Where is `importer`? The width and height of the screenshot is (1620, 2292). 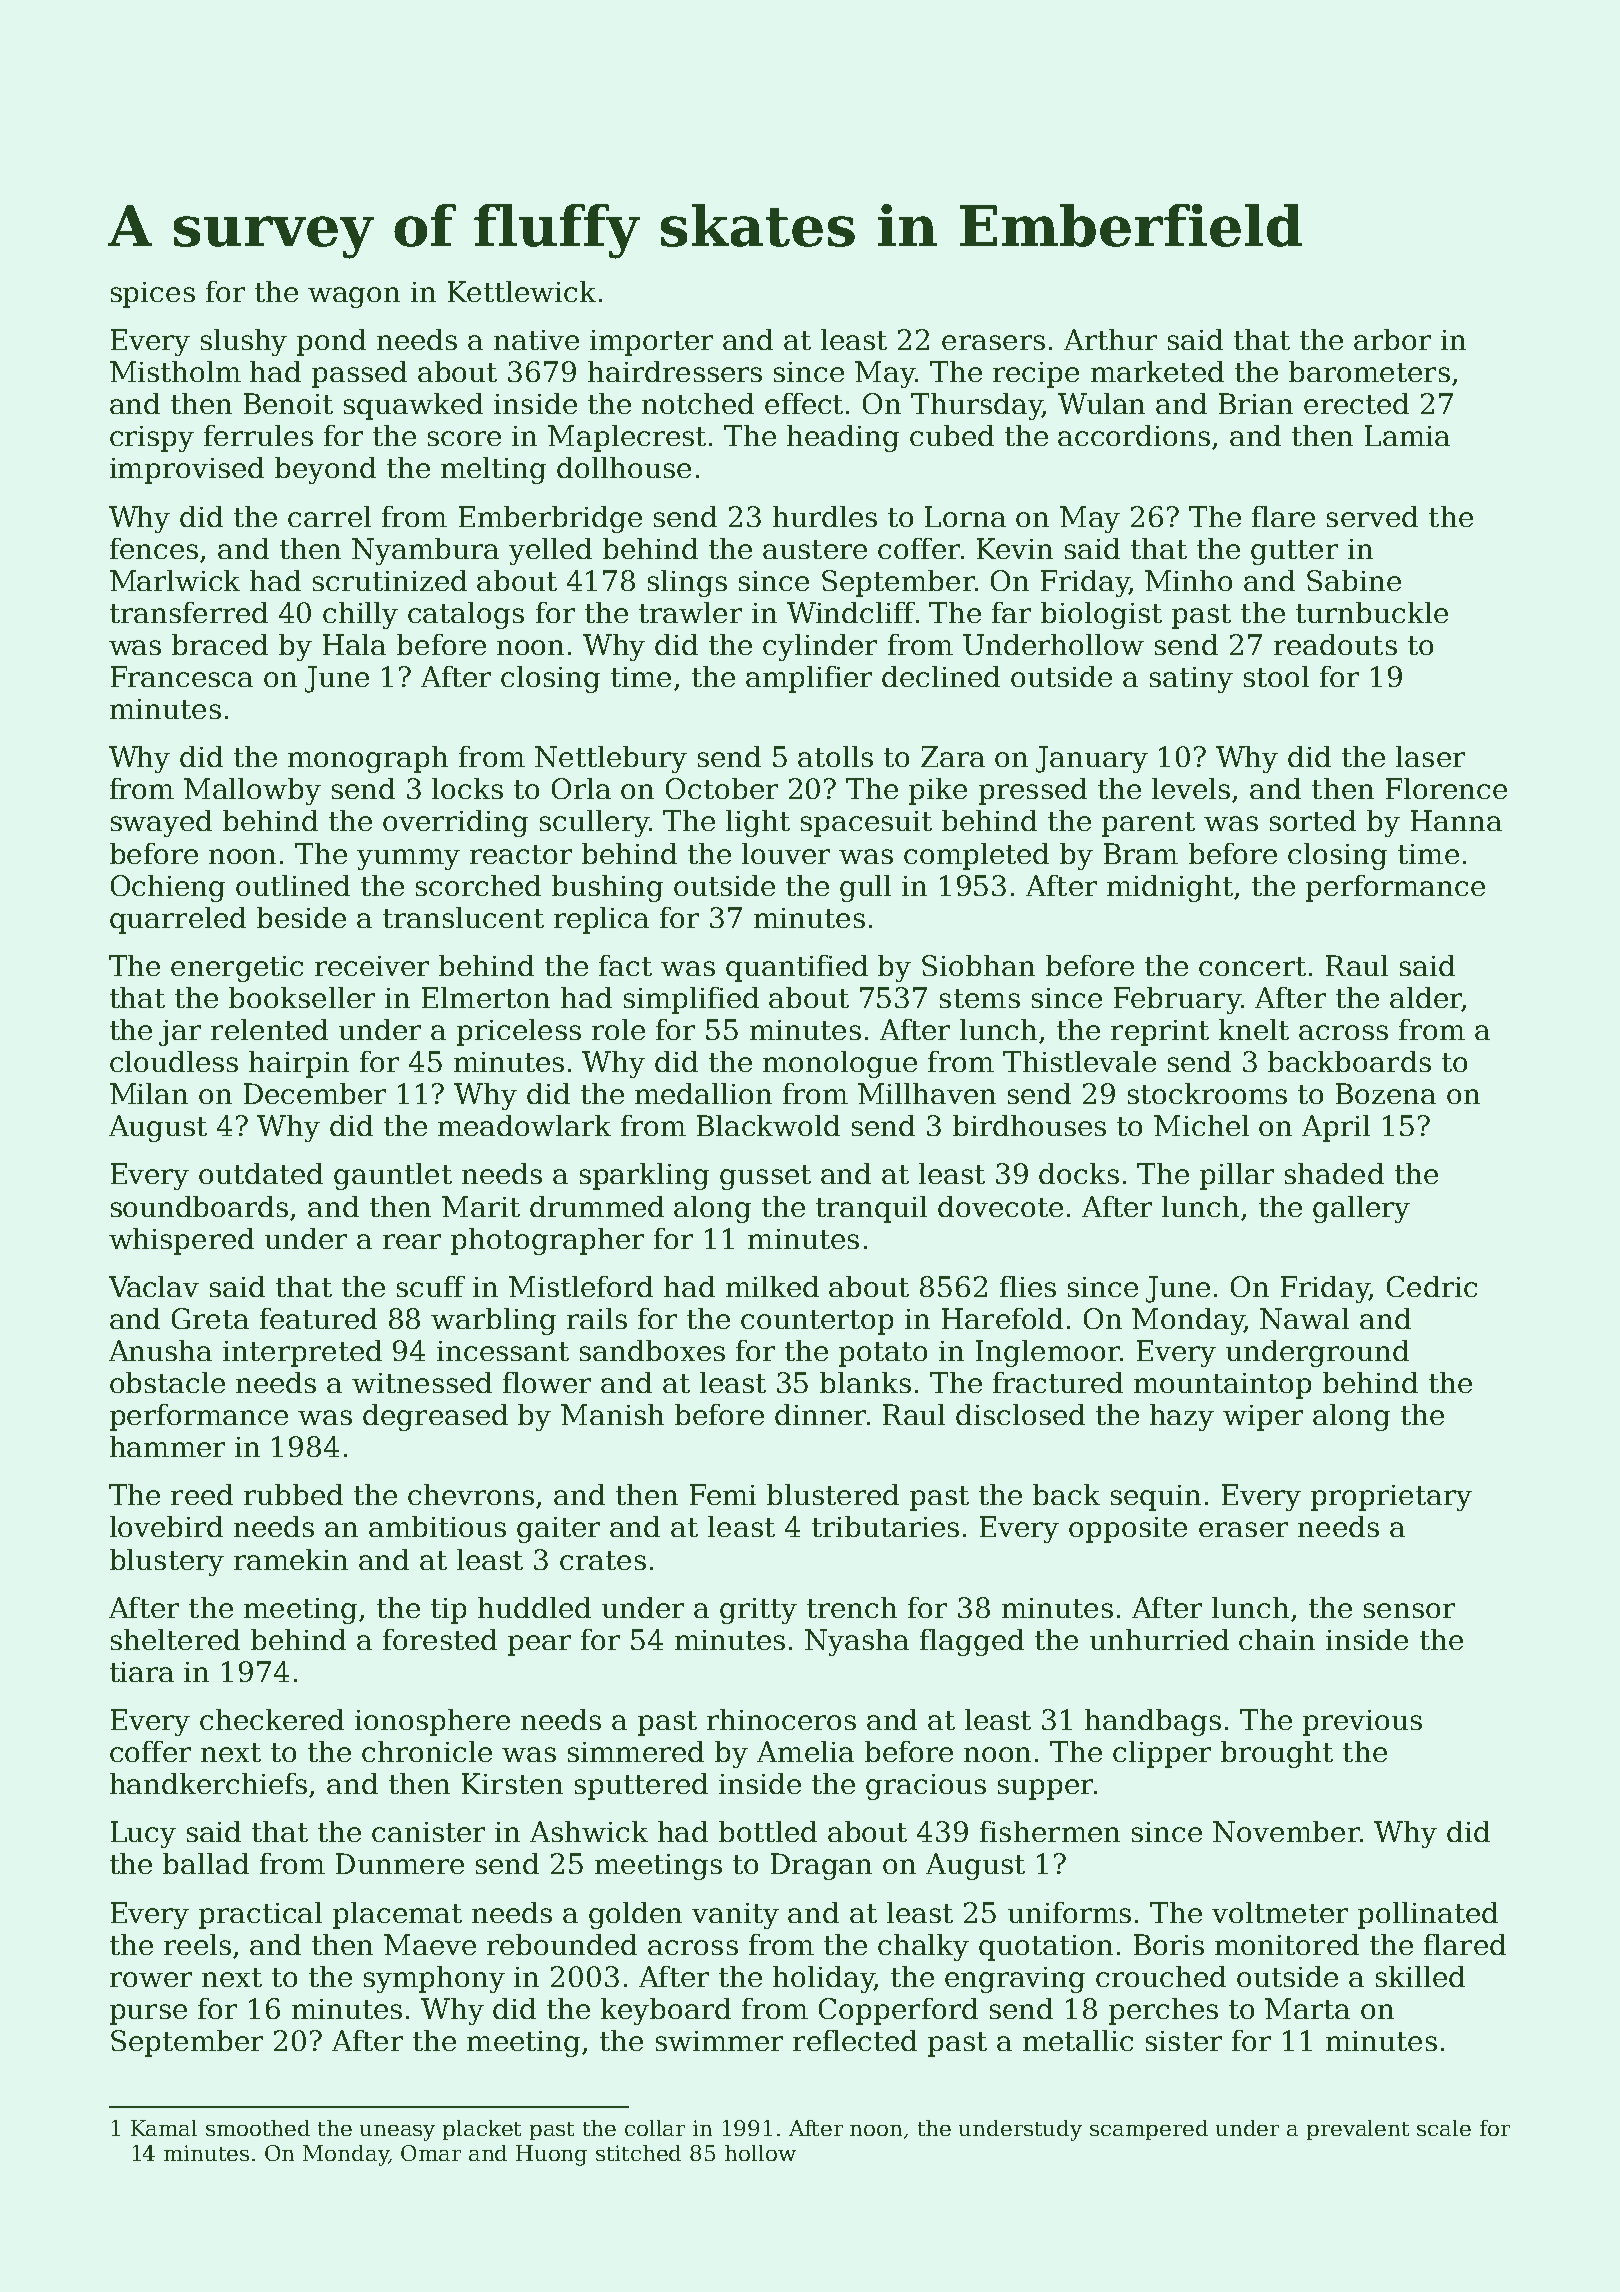
importer is located at coordinates (651, 343).
